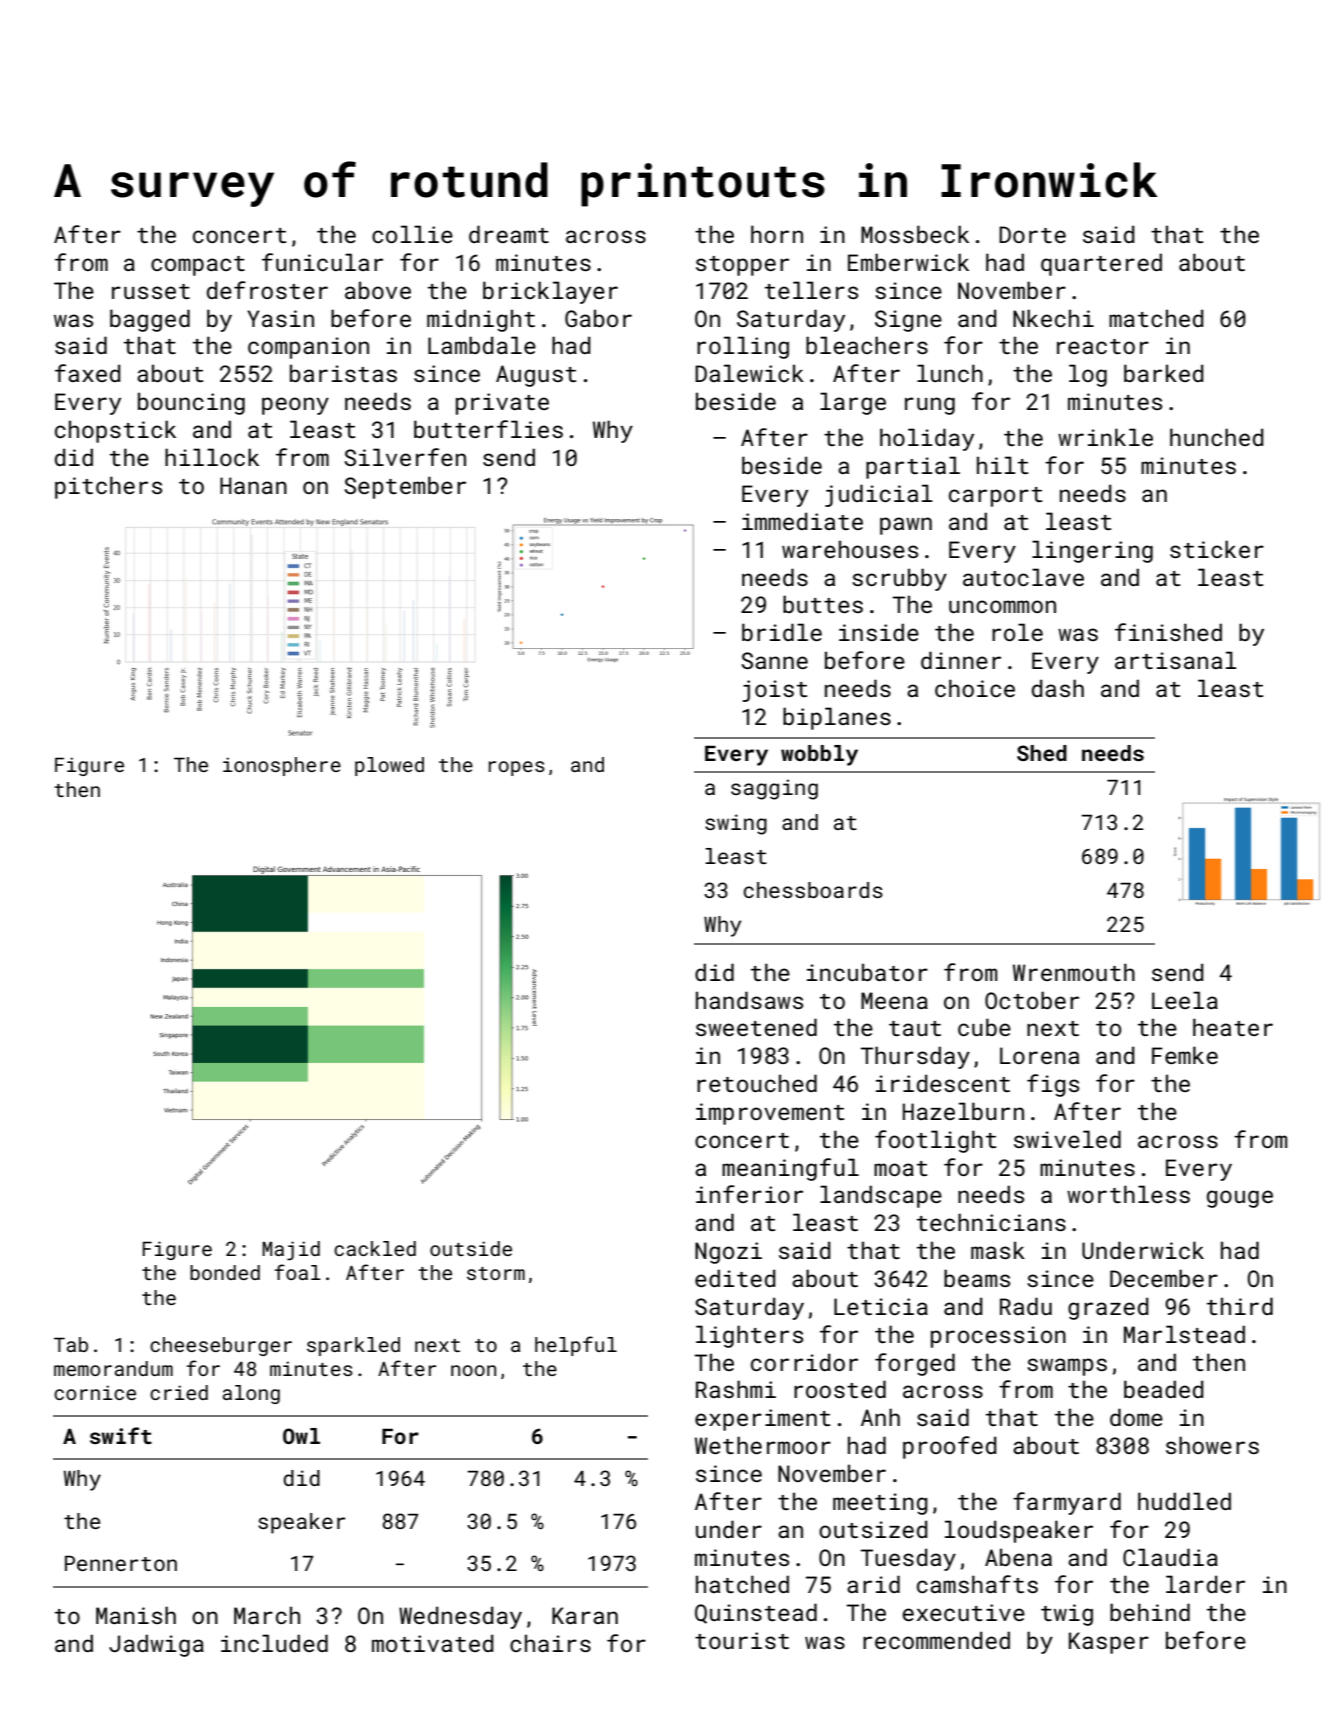 The image size is (1342, 1736). I want to click on Kasper, so click(1109, 1643).
